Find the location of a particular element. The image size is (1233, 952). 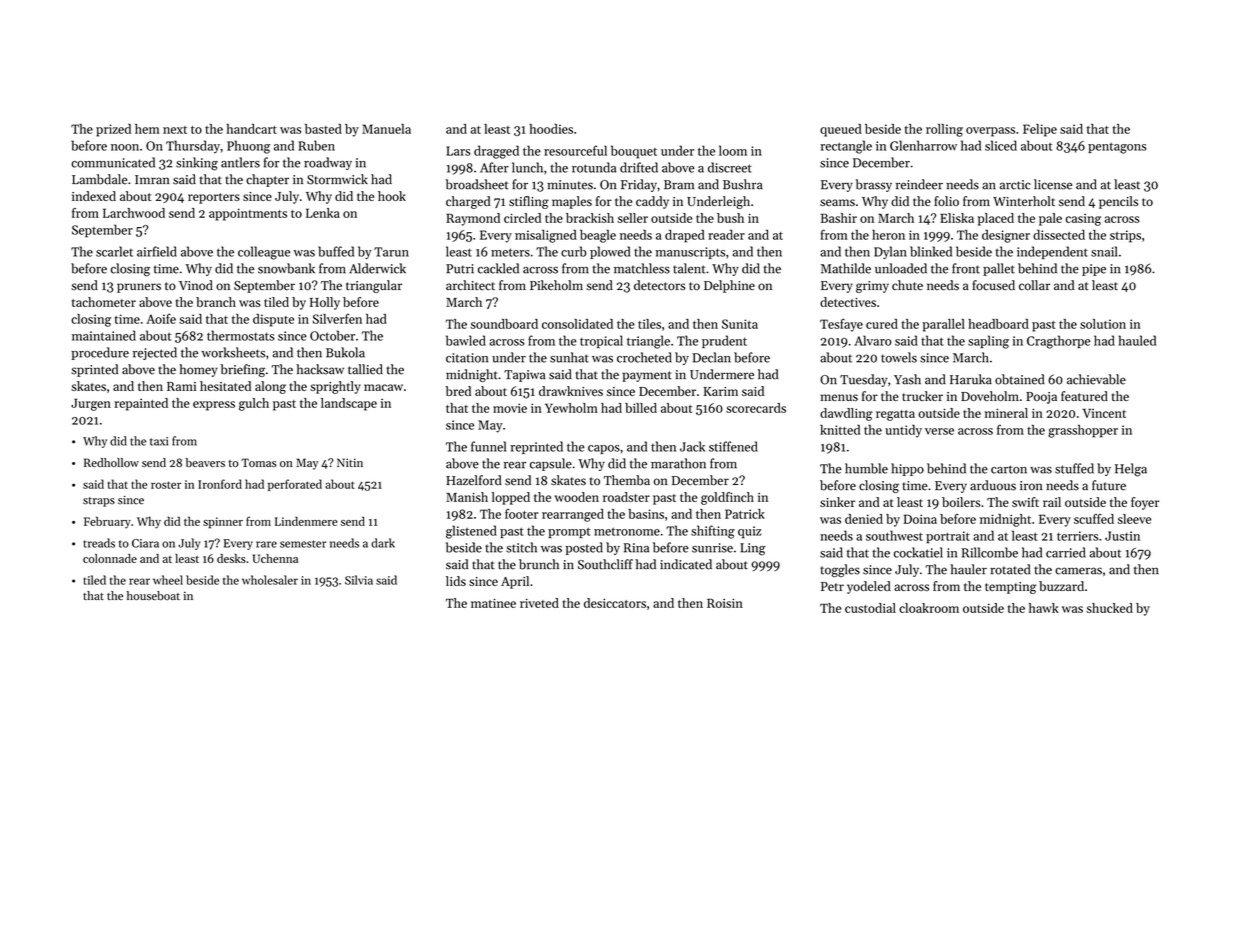

sunrise is located at coordinates (712, 548).
